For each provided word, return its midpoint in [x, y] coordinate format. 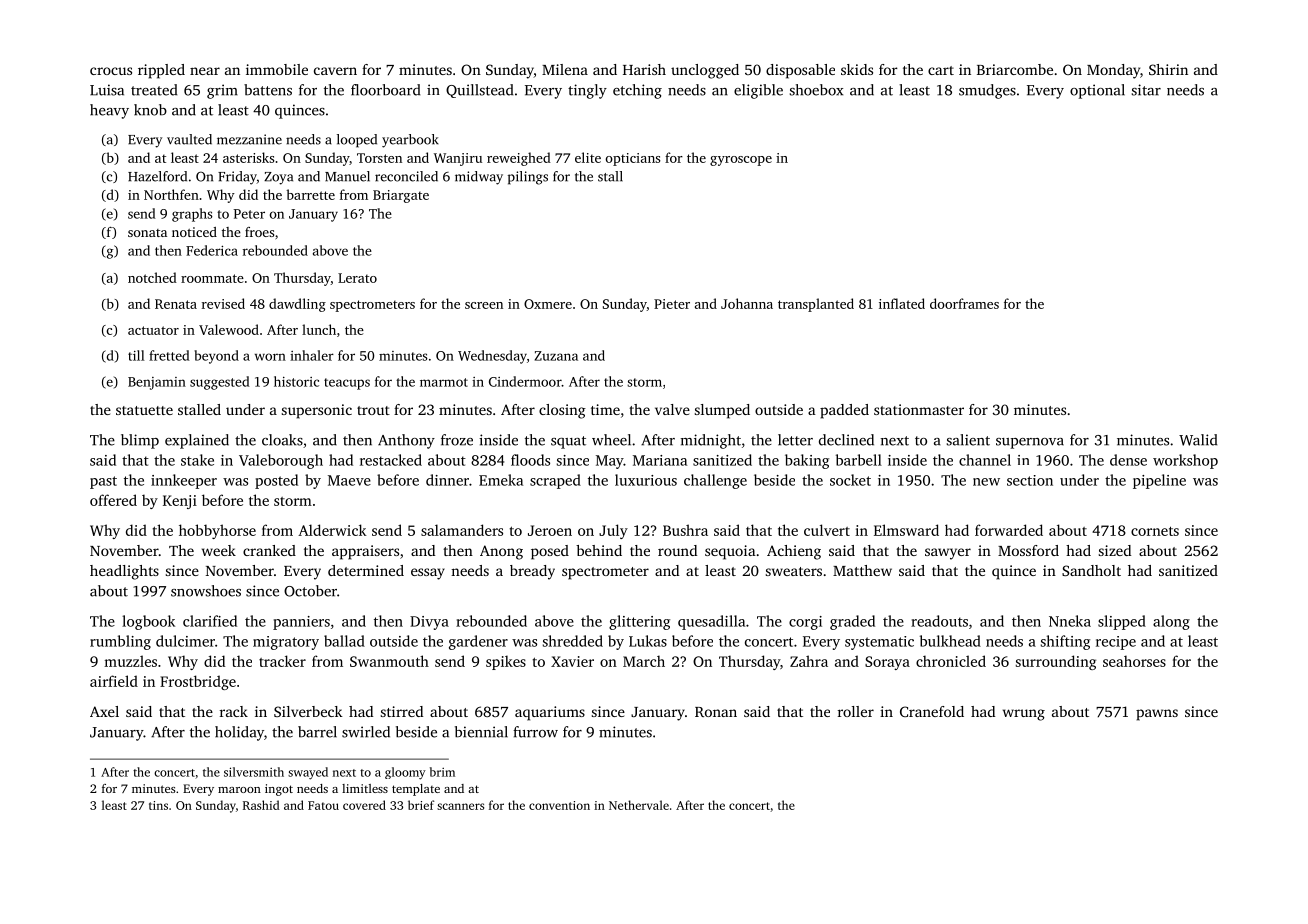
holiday [239, 733]
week [219, 550]
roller [856, 711]
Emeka [501, 480]
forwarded [1009, 530]
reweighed [519, 159]
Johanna [747, 303]
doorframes [964, 303]
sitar [1146, 90]
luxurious [646, 480]
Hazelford [157, 176]
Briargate [401, 196]
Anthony [406, 441]
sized [1115, 550]
